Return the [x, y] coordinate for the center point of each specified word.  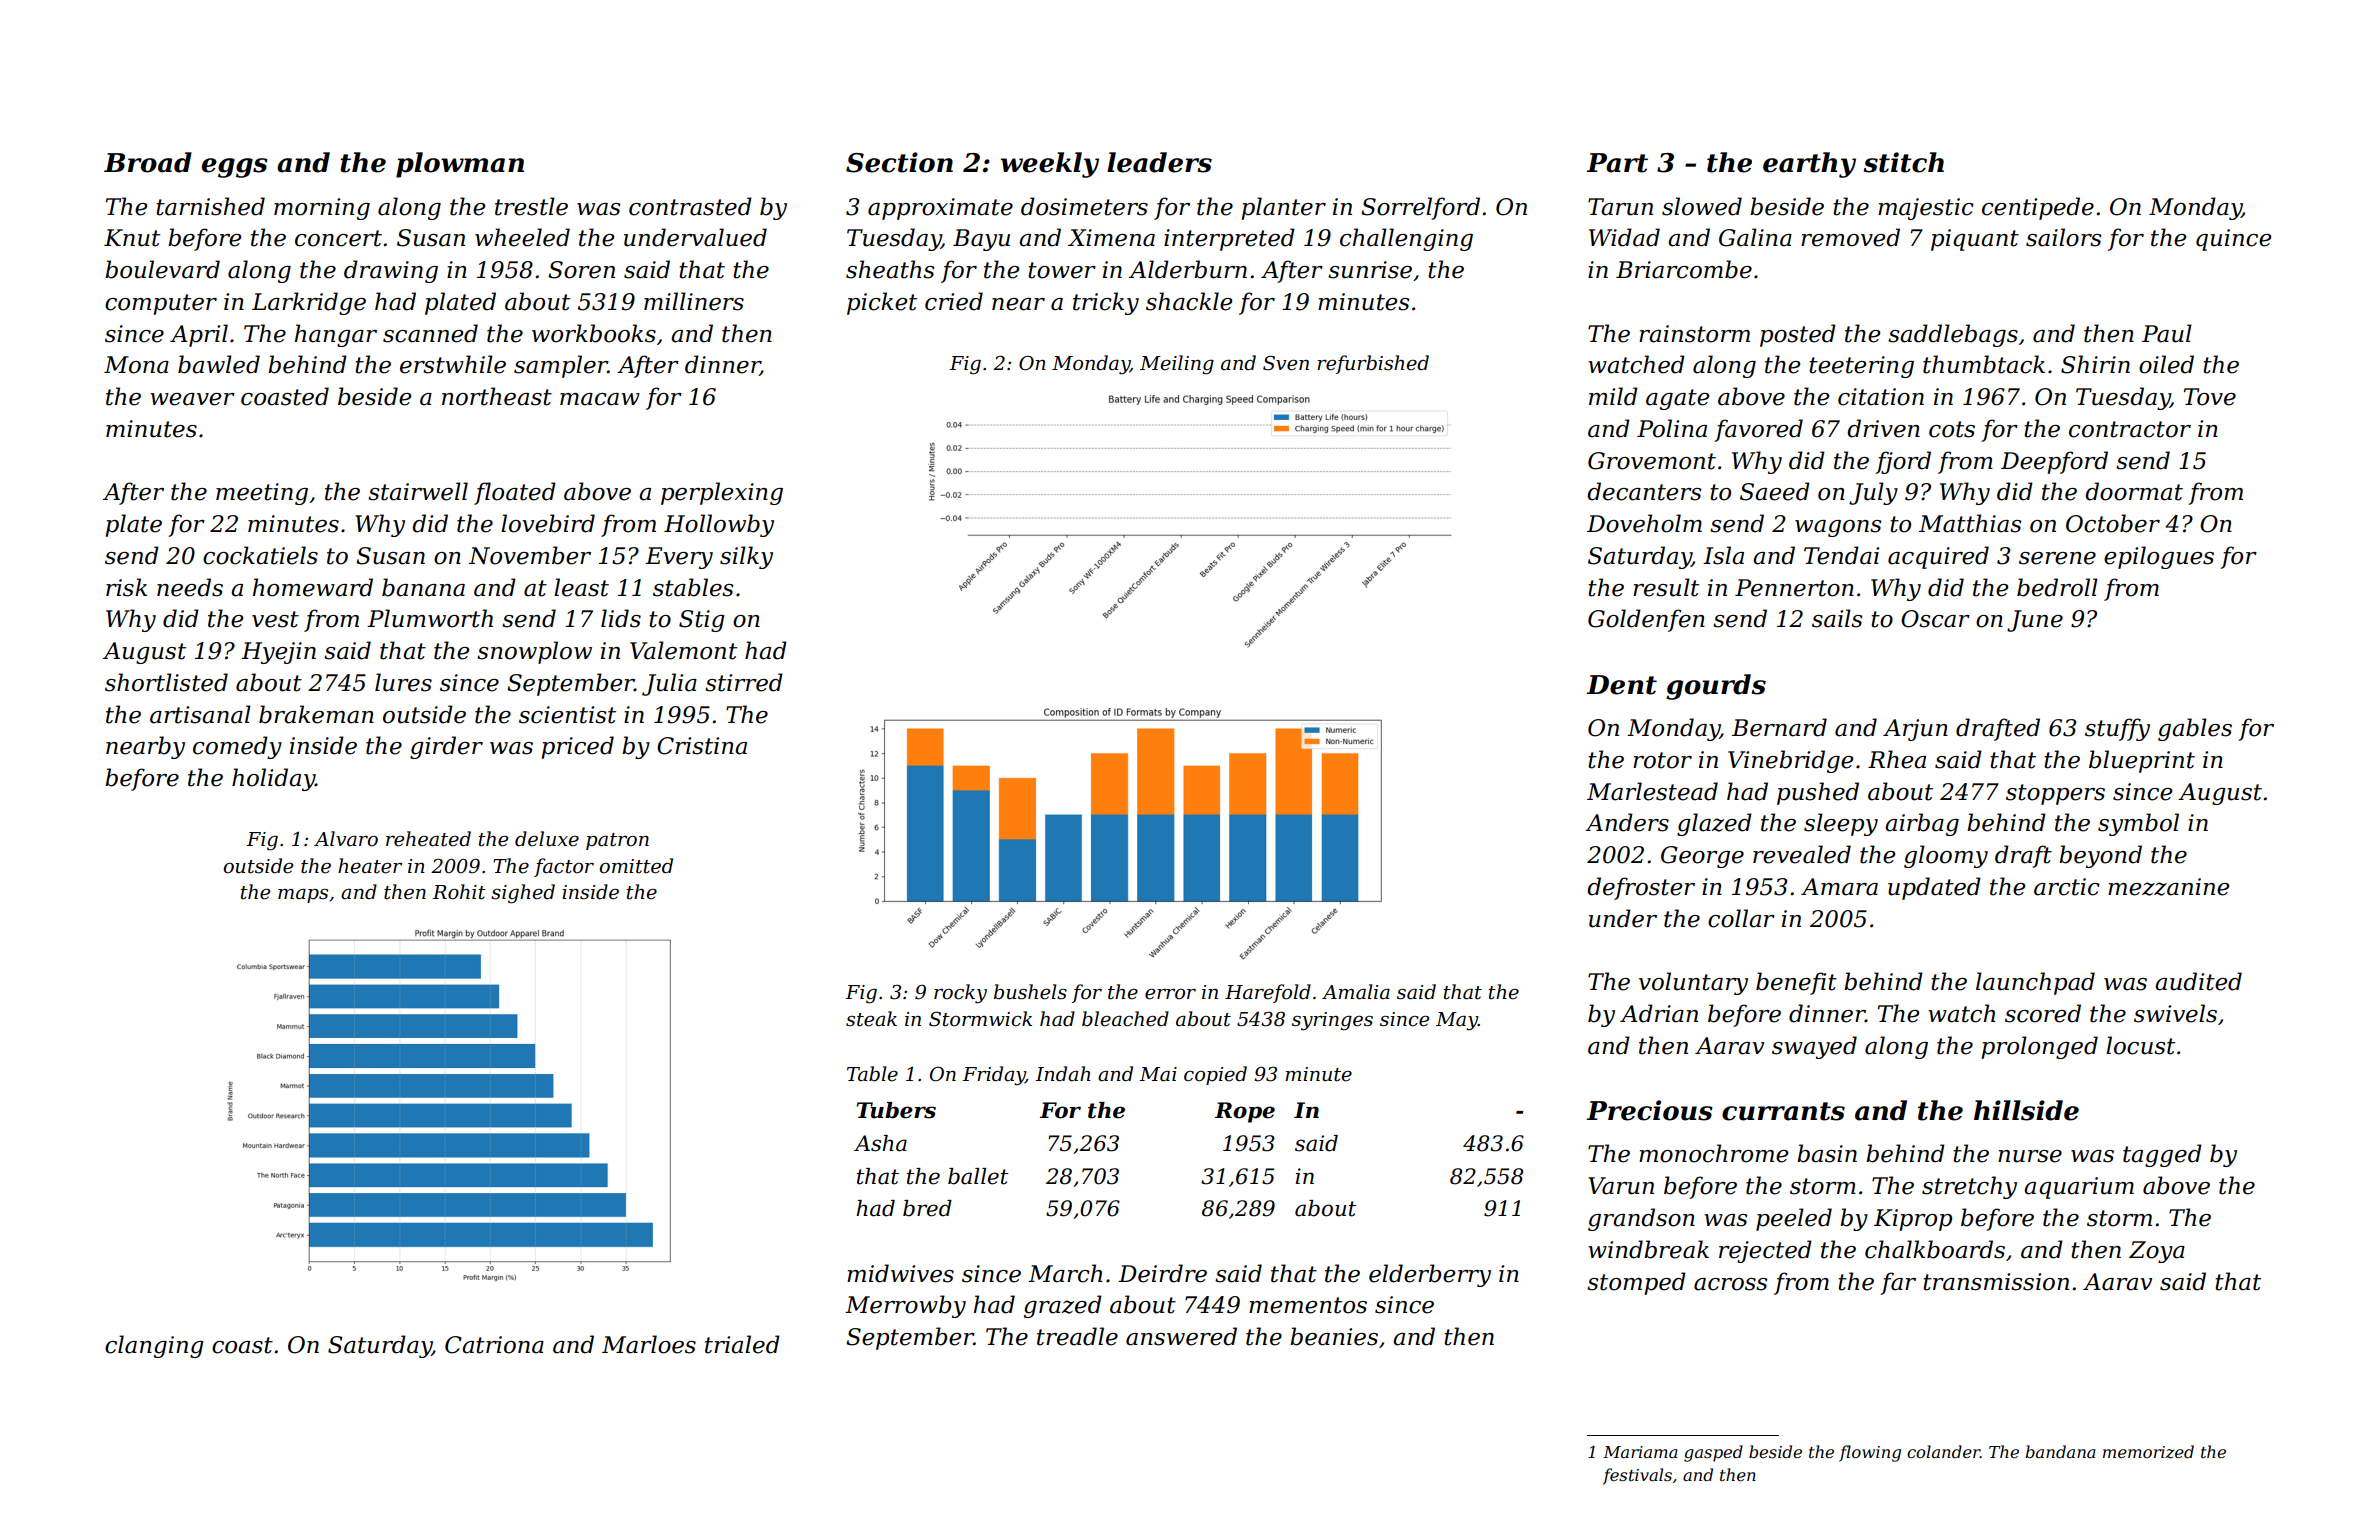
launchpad [2035, 983]
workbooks [594, 333]
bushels [1030, 992]
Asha [880, 1143]
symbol [2138, 824]
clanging [154, 1346]
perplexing [722, 493]
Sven [1286, 363]
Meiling [1177, 365]
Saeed [1775, 491]
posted [1798, 335]
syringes [1332, 1021]
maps [303, 896]
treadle [1077, 1336]
